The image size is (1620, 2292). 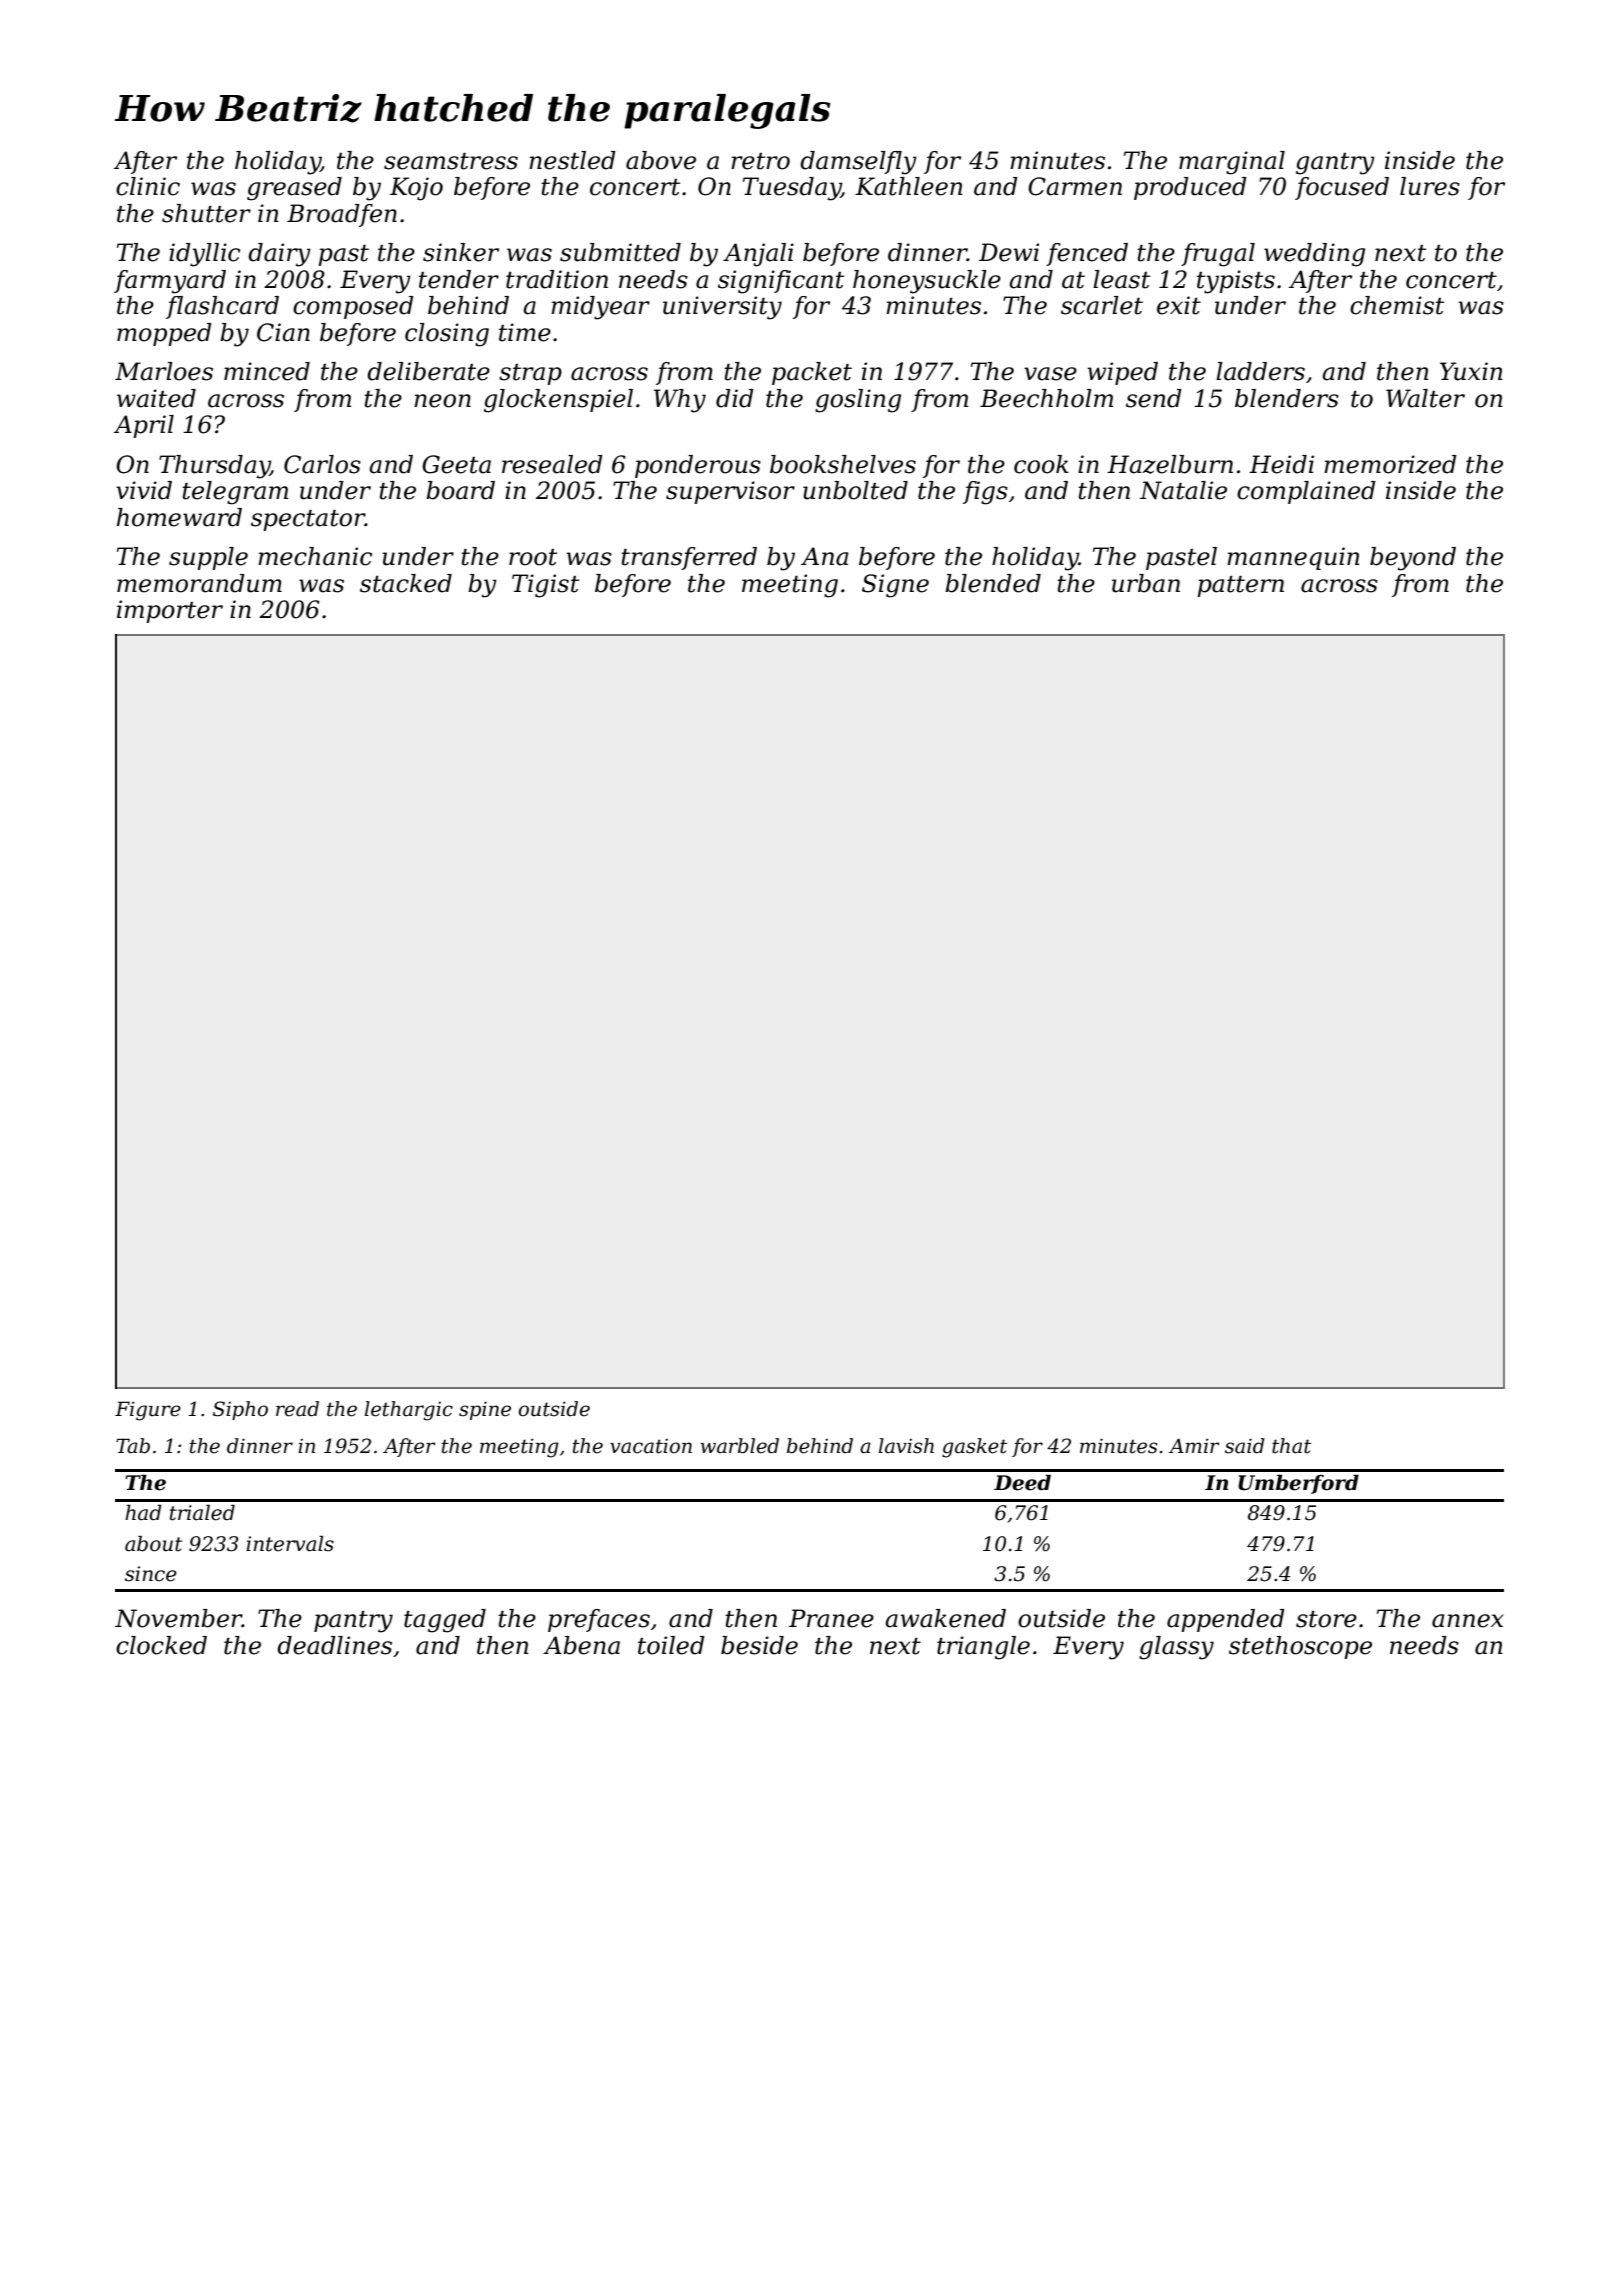 I want to click on gantry, so click(x=1335, y=164).
